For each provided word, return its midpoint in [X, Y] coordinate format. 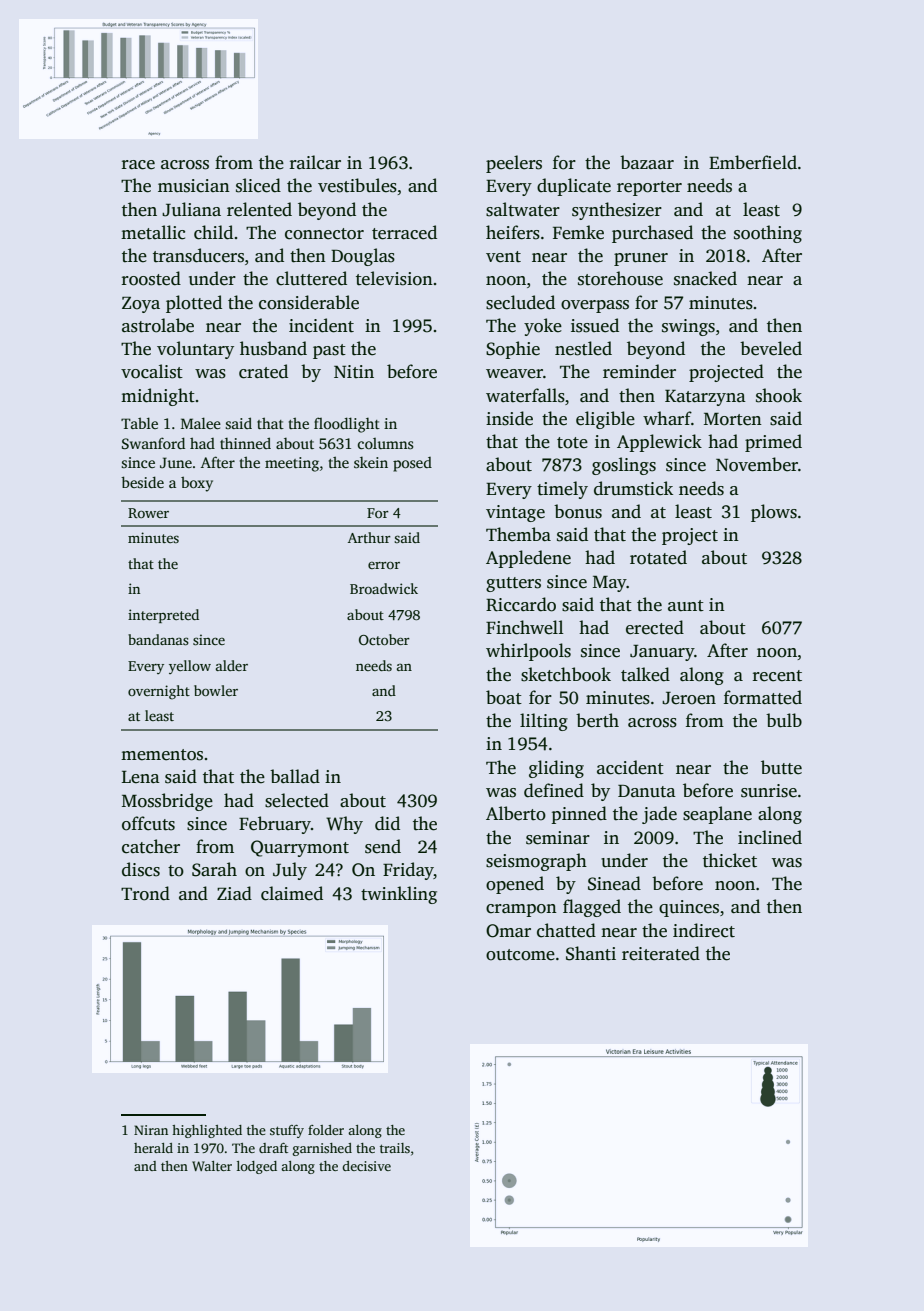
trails [395, 1148]
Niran [151, 1130]
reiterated [661, 953]
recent [777, 676]
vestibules [357, 185]
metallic [153, 232]
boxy [197, 484]
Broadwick [384, 588]
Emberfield [753, 162]
